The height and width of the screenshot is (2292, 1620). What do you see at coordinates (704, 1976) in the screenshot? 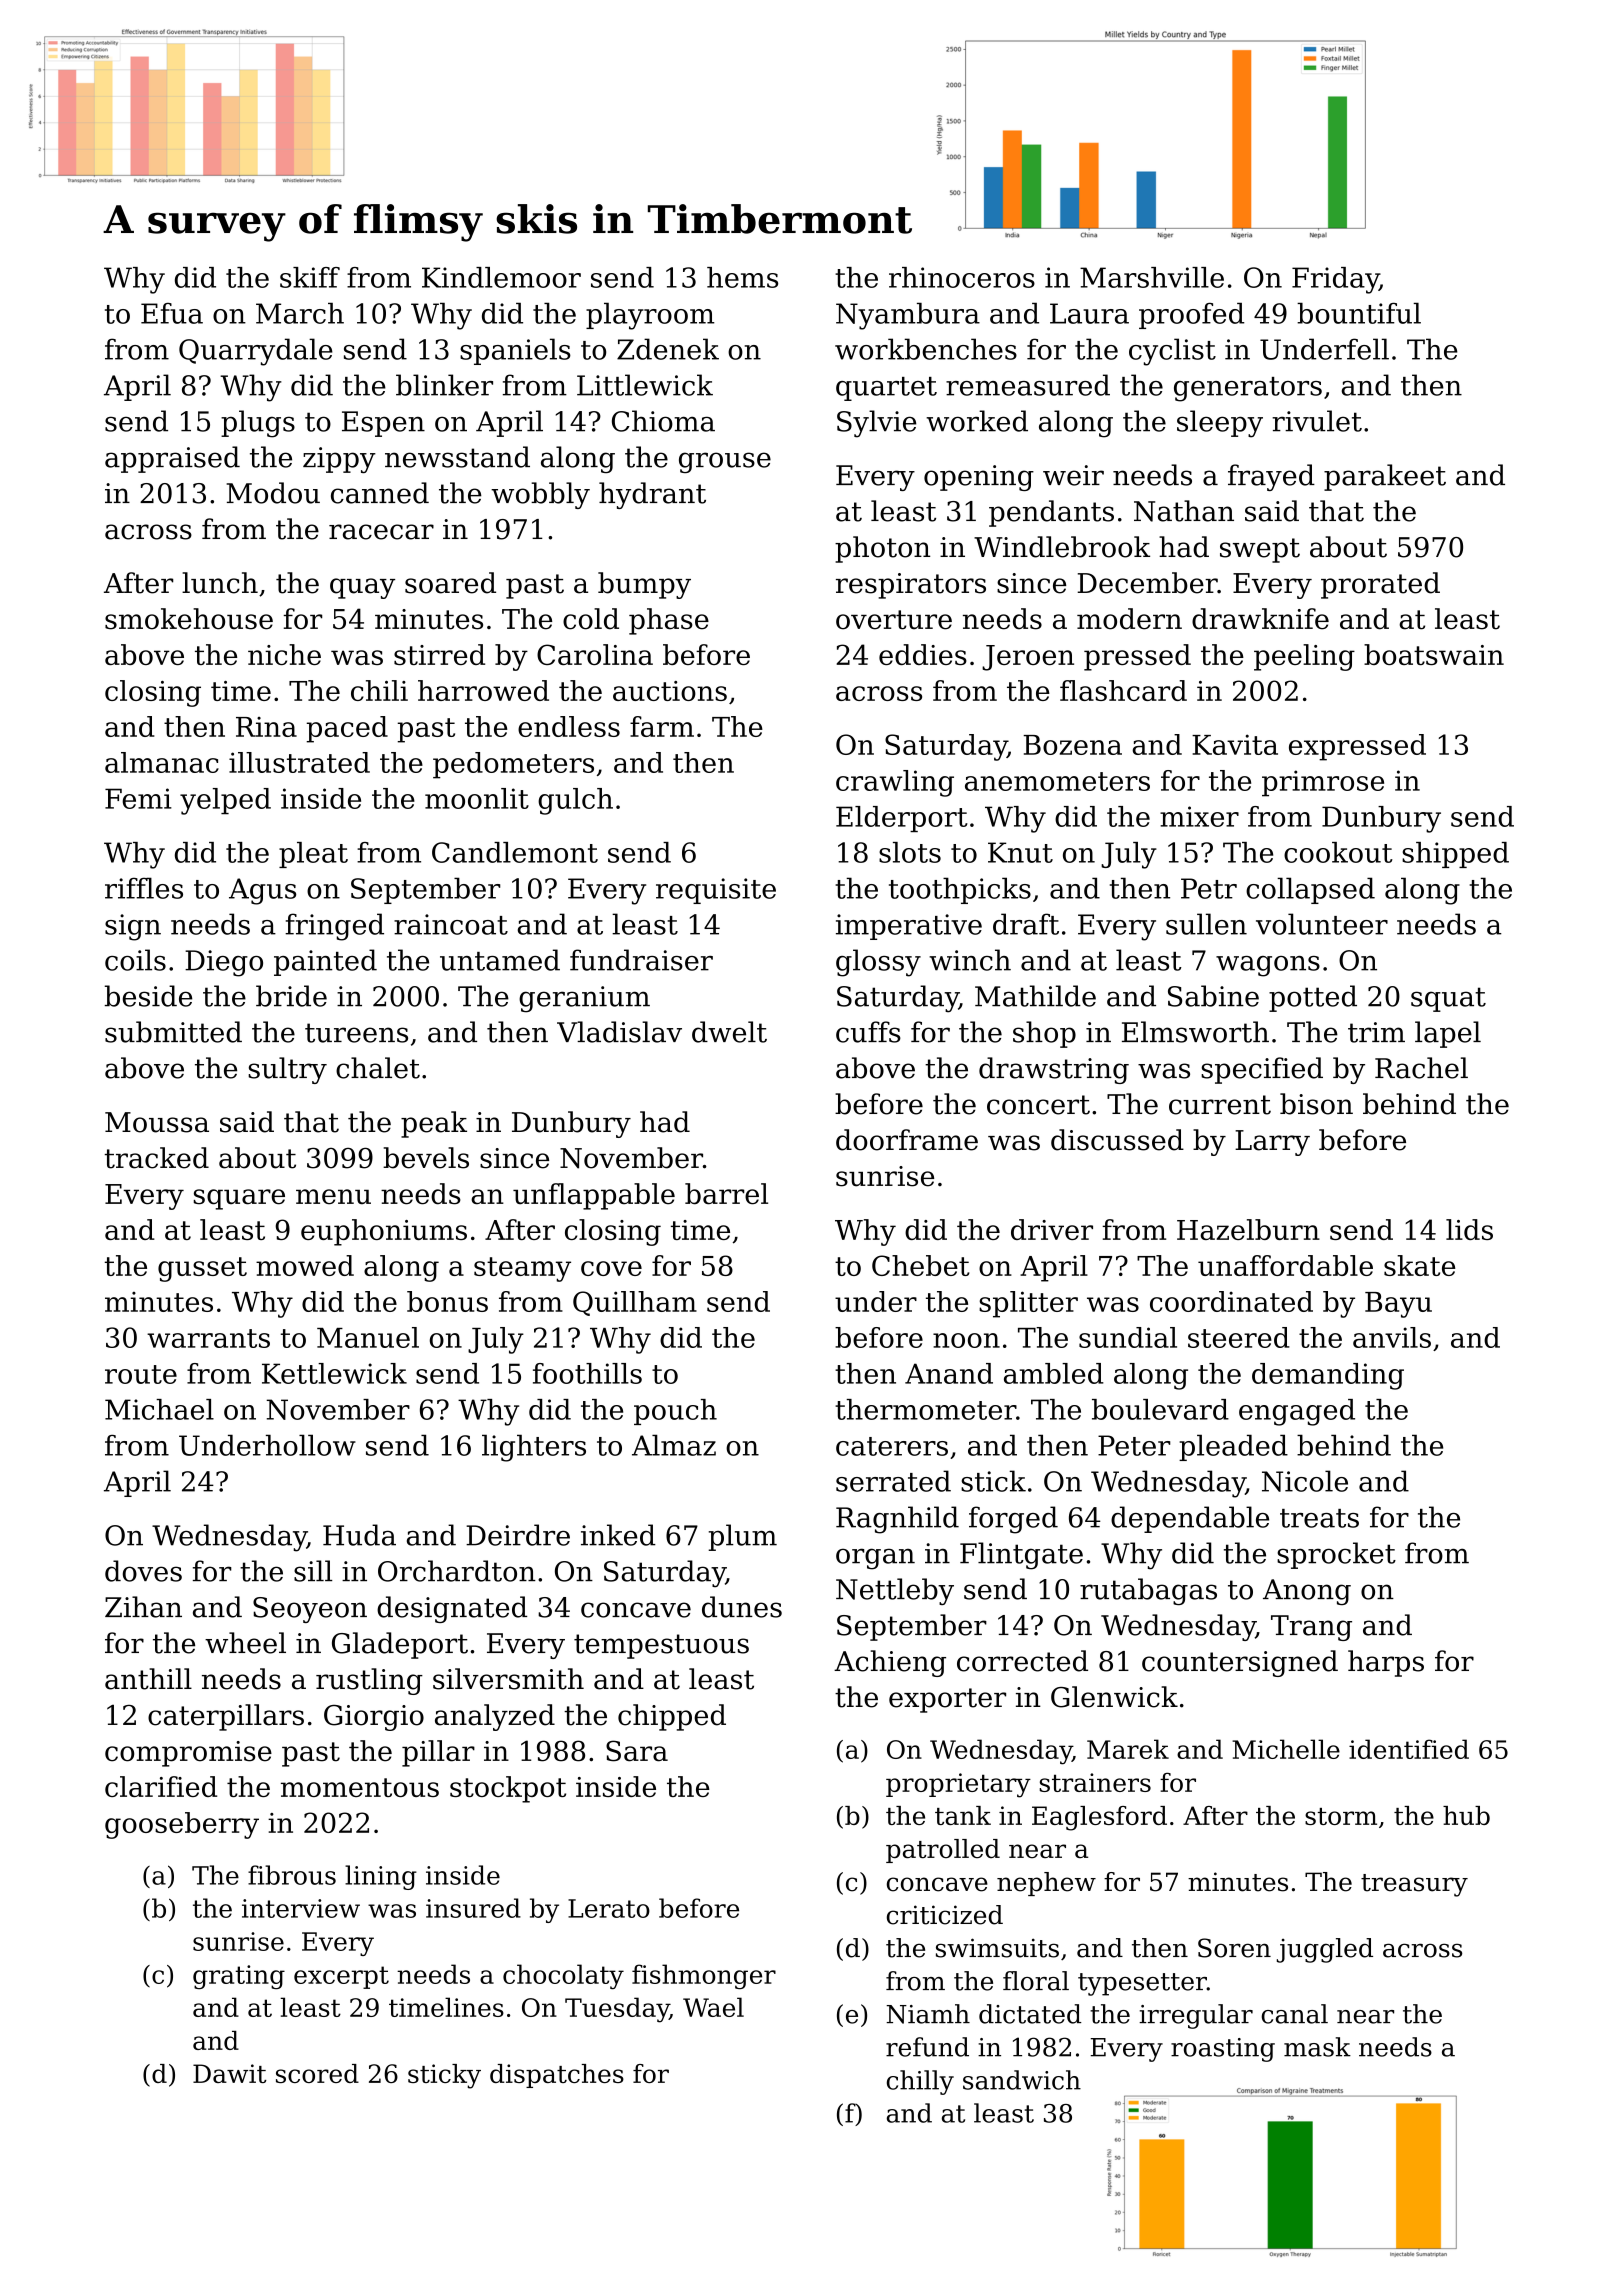
I see `fishmonger` at bounding box center [704, 1976].
